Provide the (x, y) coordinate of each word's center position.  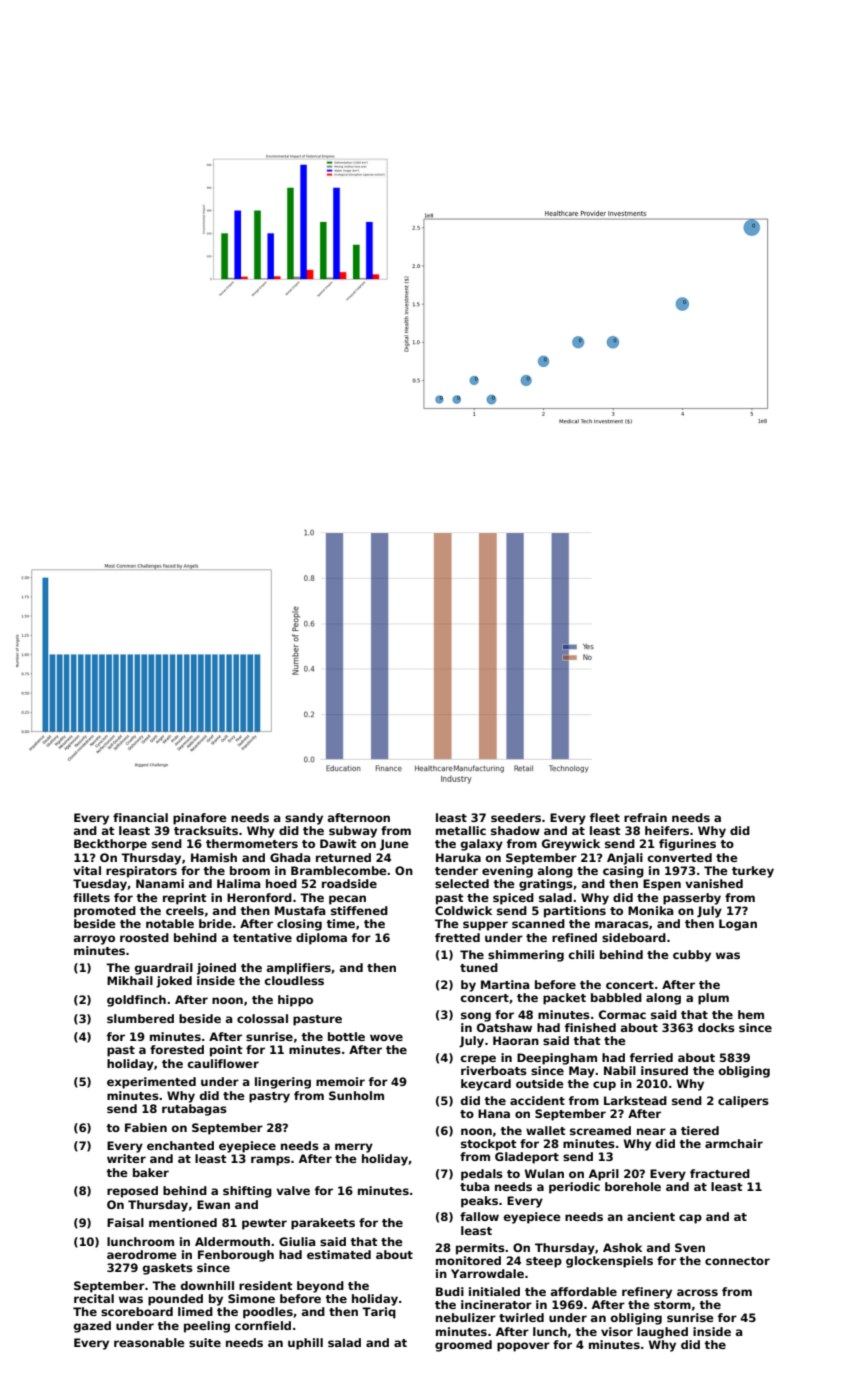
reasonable (149, 1342)
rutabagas (194, 1110)
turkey (753, 872)
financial (140, 817)
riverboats (494, 1070)
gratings (546, 885)
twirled (521, 1317)
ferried (651, 1057)
